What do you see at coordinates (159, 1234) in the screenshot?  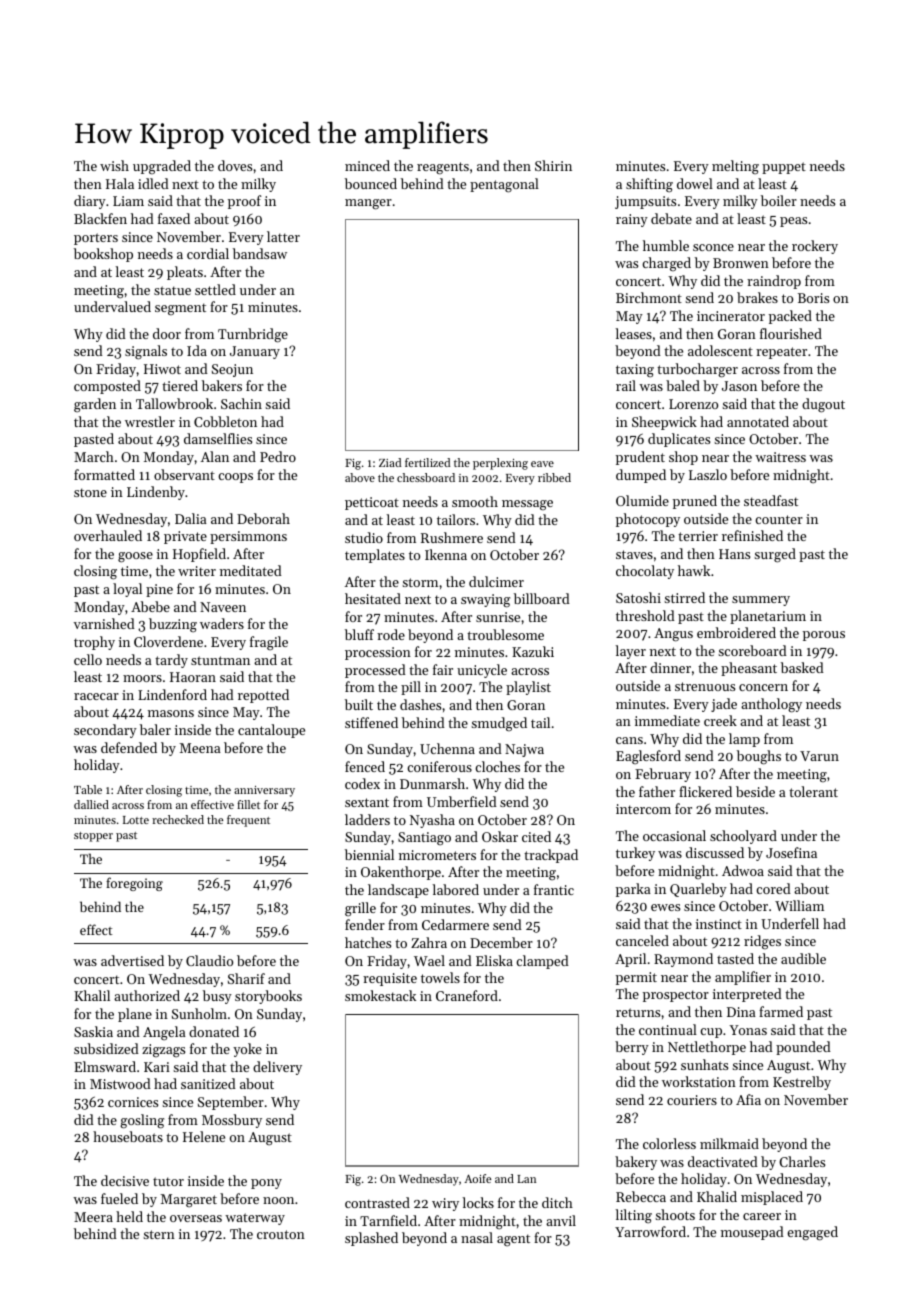 I see `stern` at bounding box center [159, 1234].
